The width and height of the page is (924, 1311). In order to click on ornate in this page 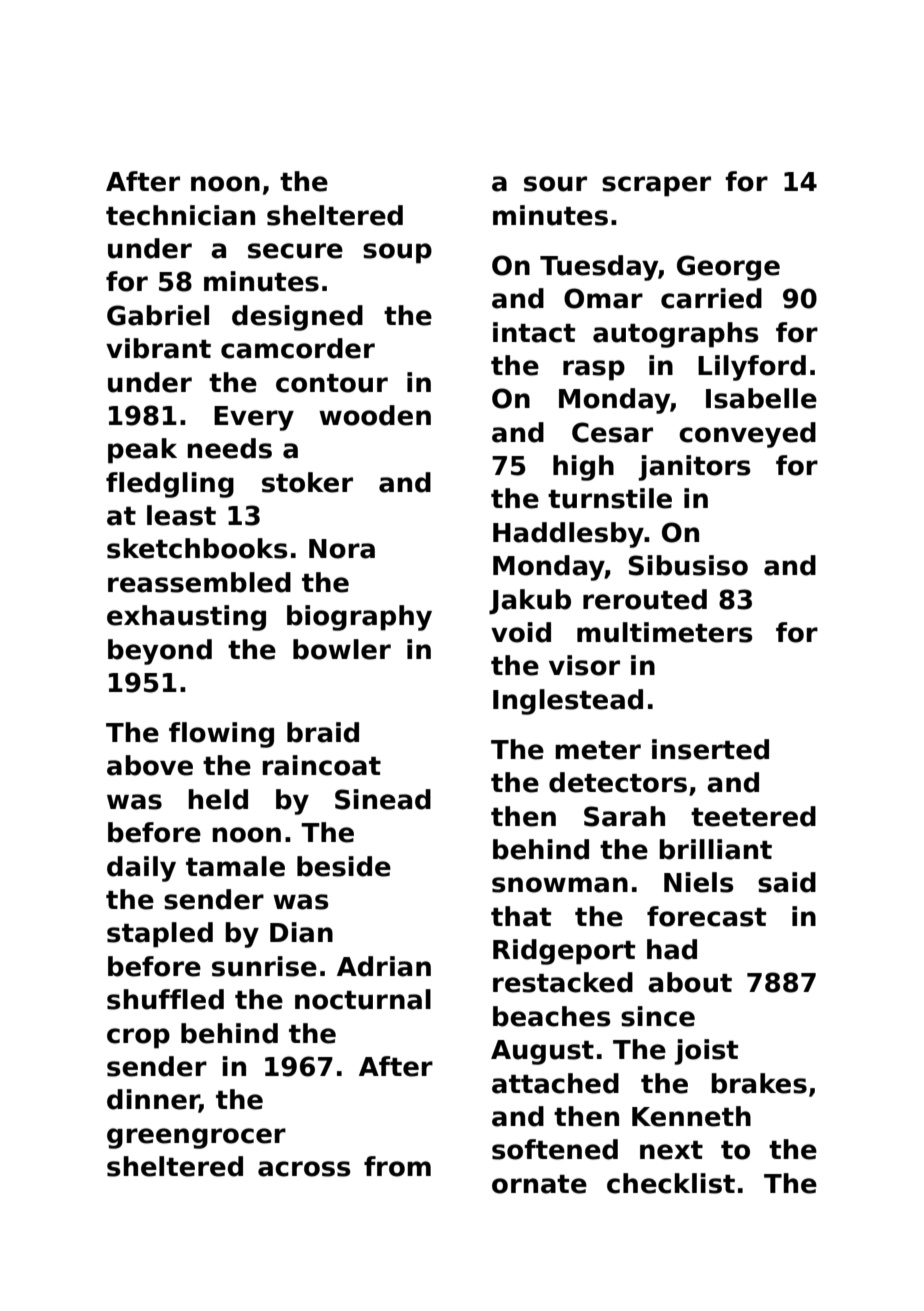, I will do `click(539, 1184)`.
